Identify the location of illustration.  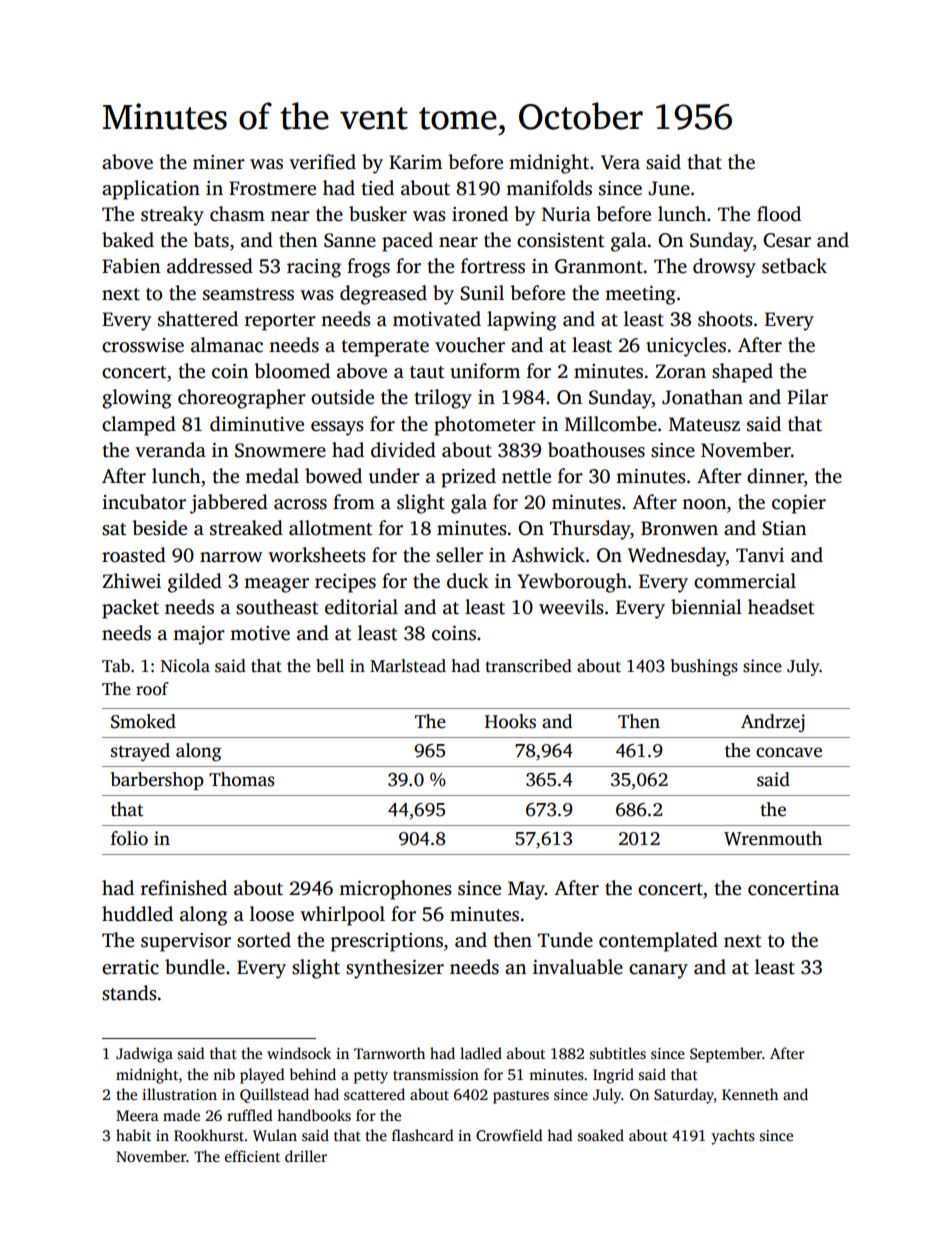
(179, 1094).
